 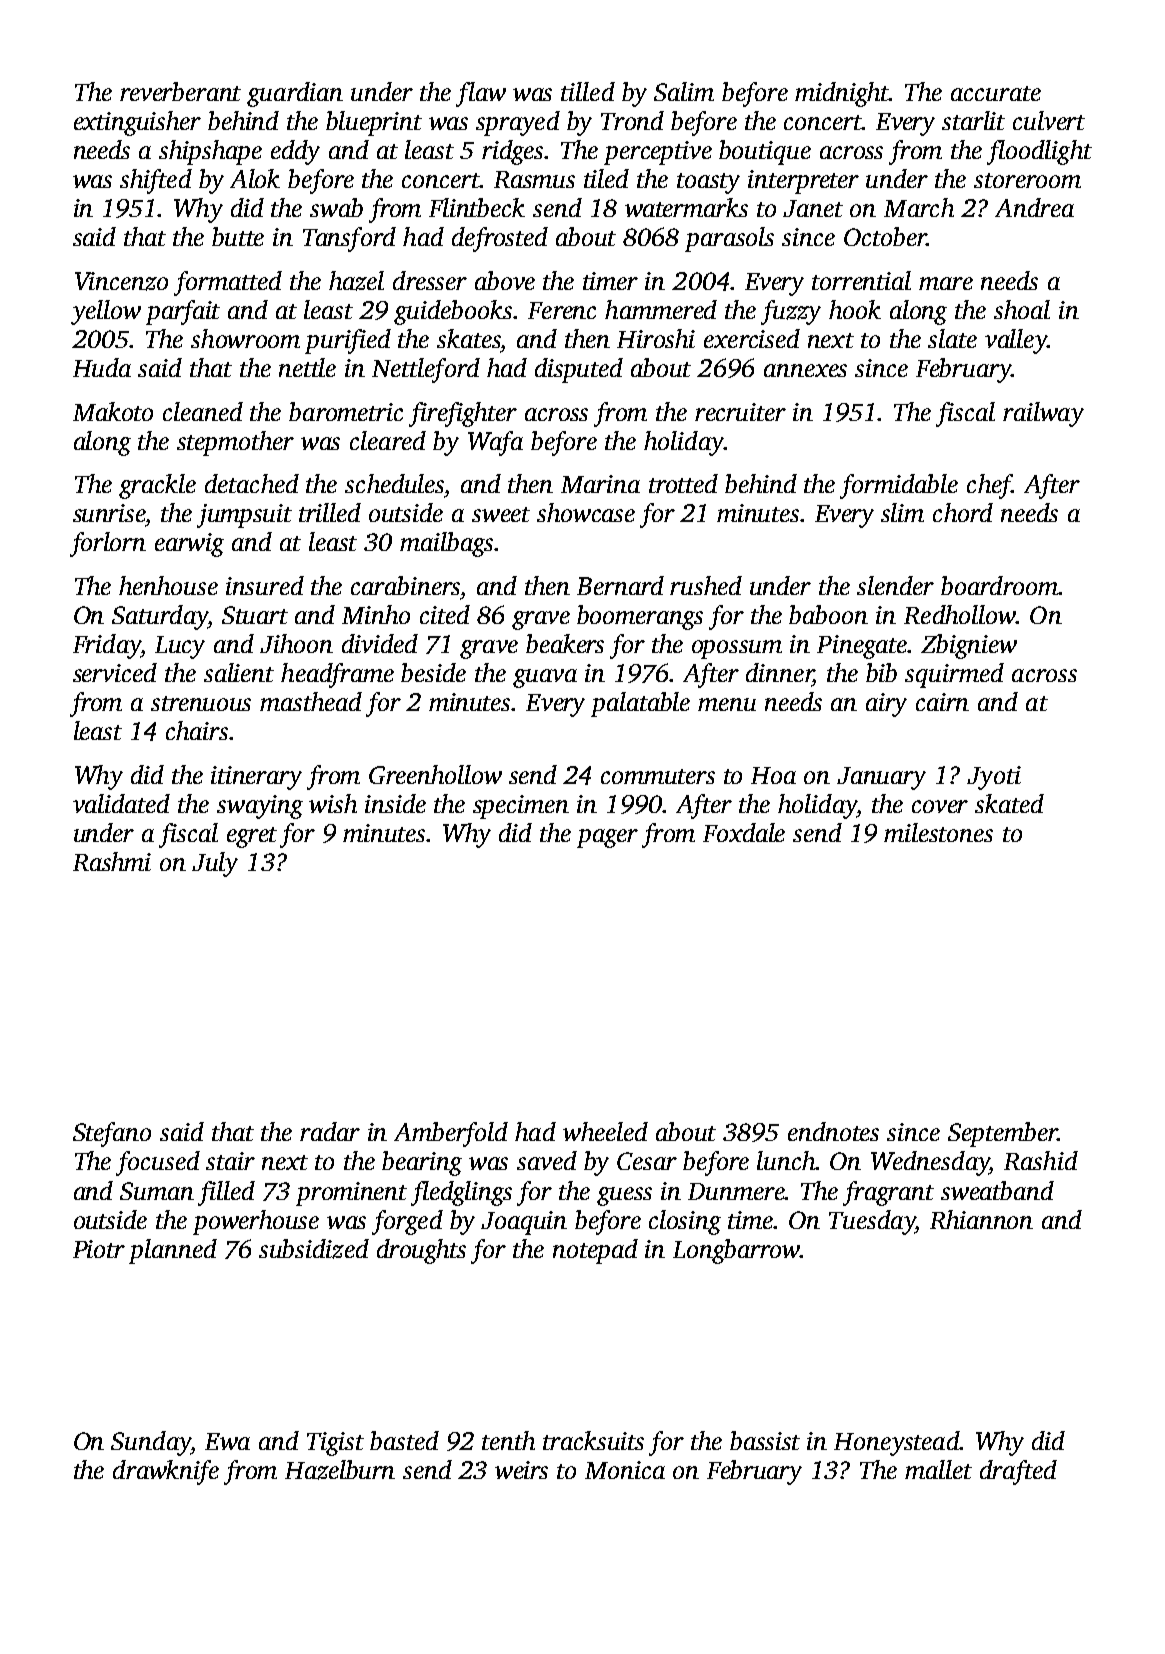 What do you see at coordinates (588, 91) in the image?
I see `tilled` at bounding box center [588, 91].
